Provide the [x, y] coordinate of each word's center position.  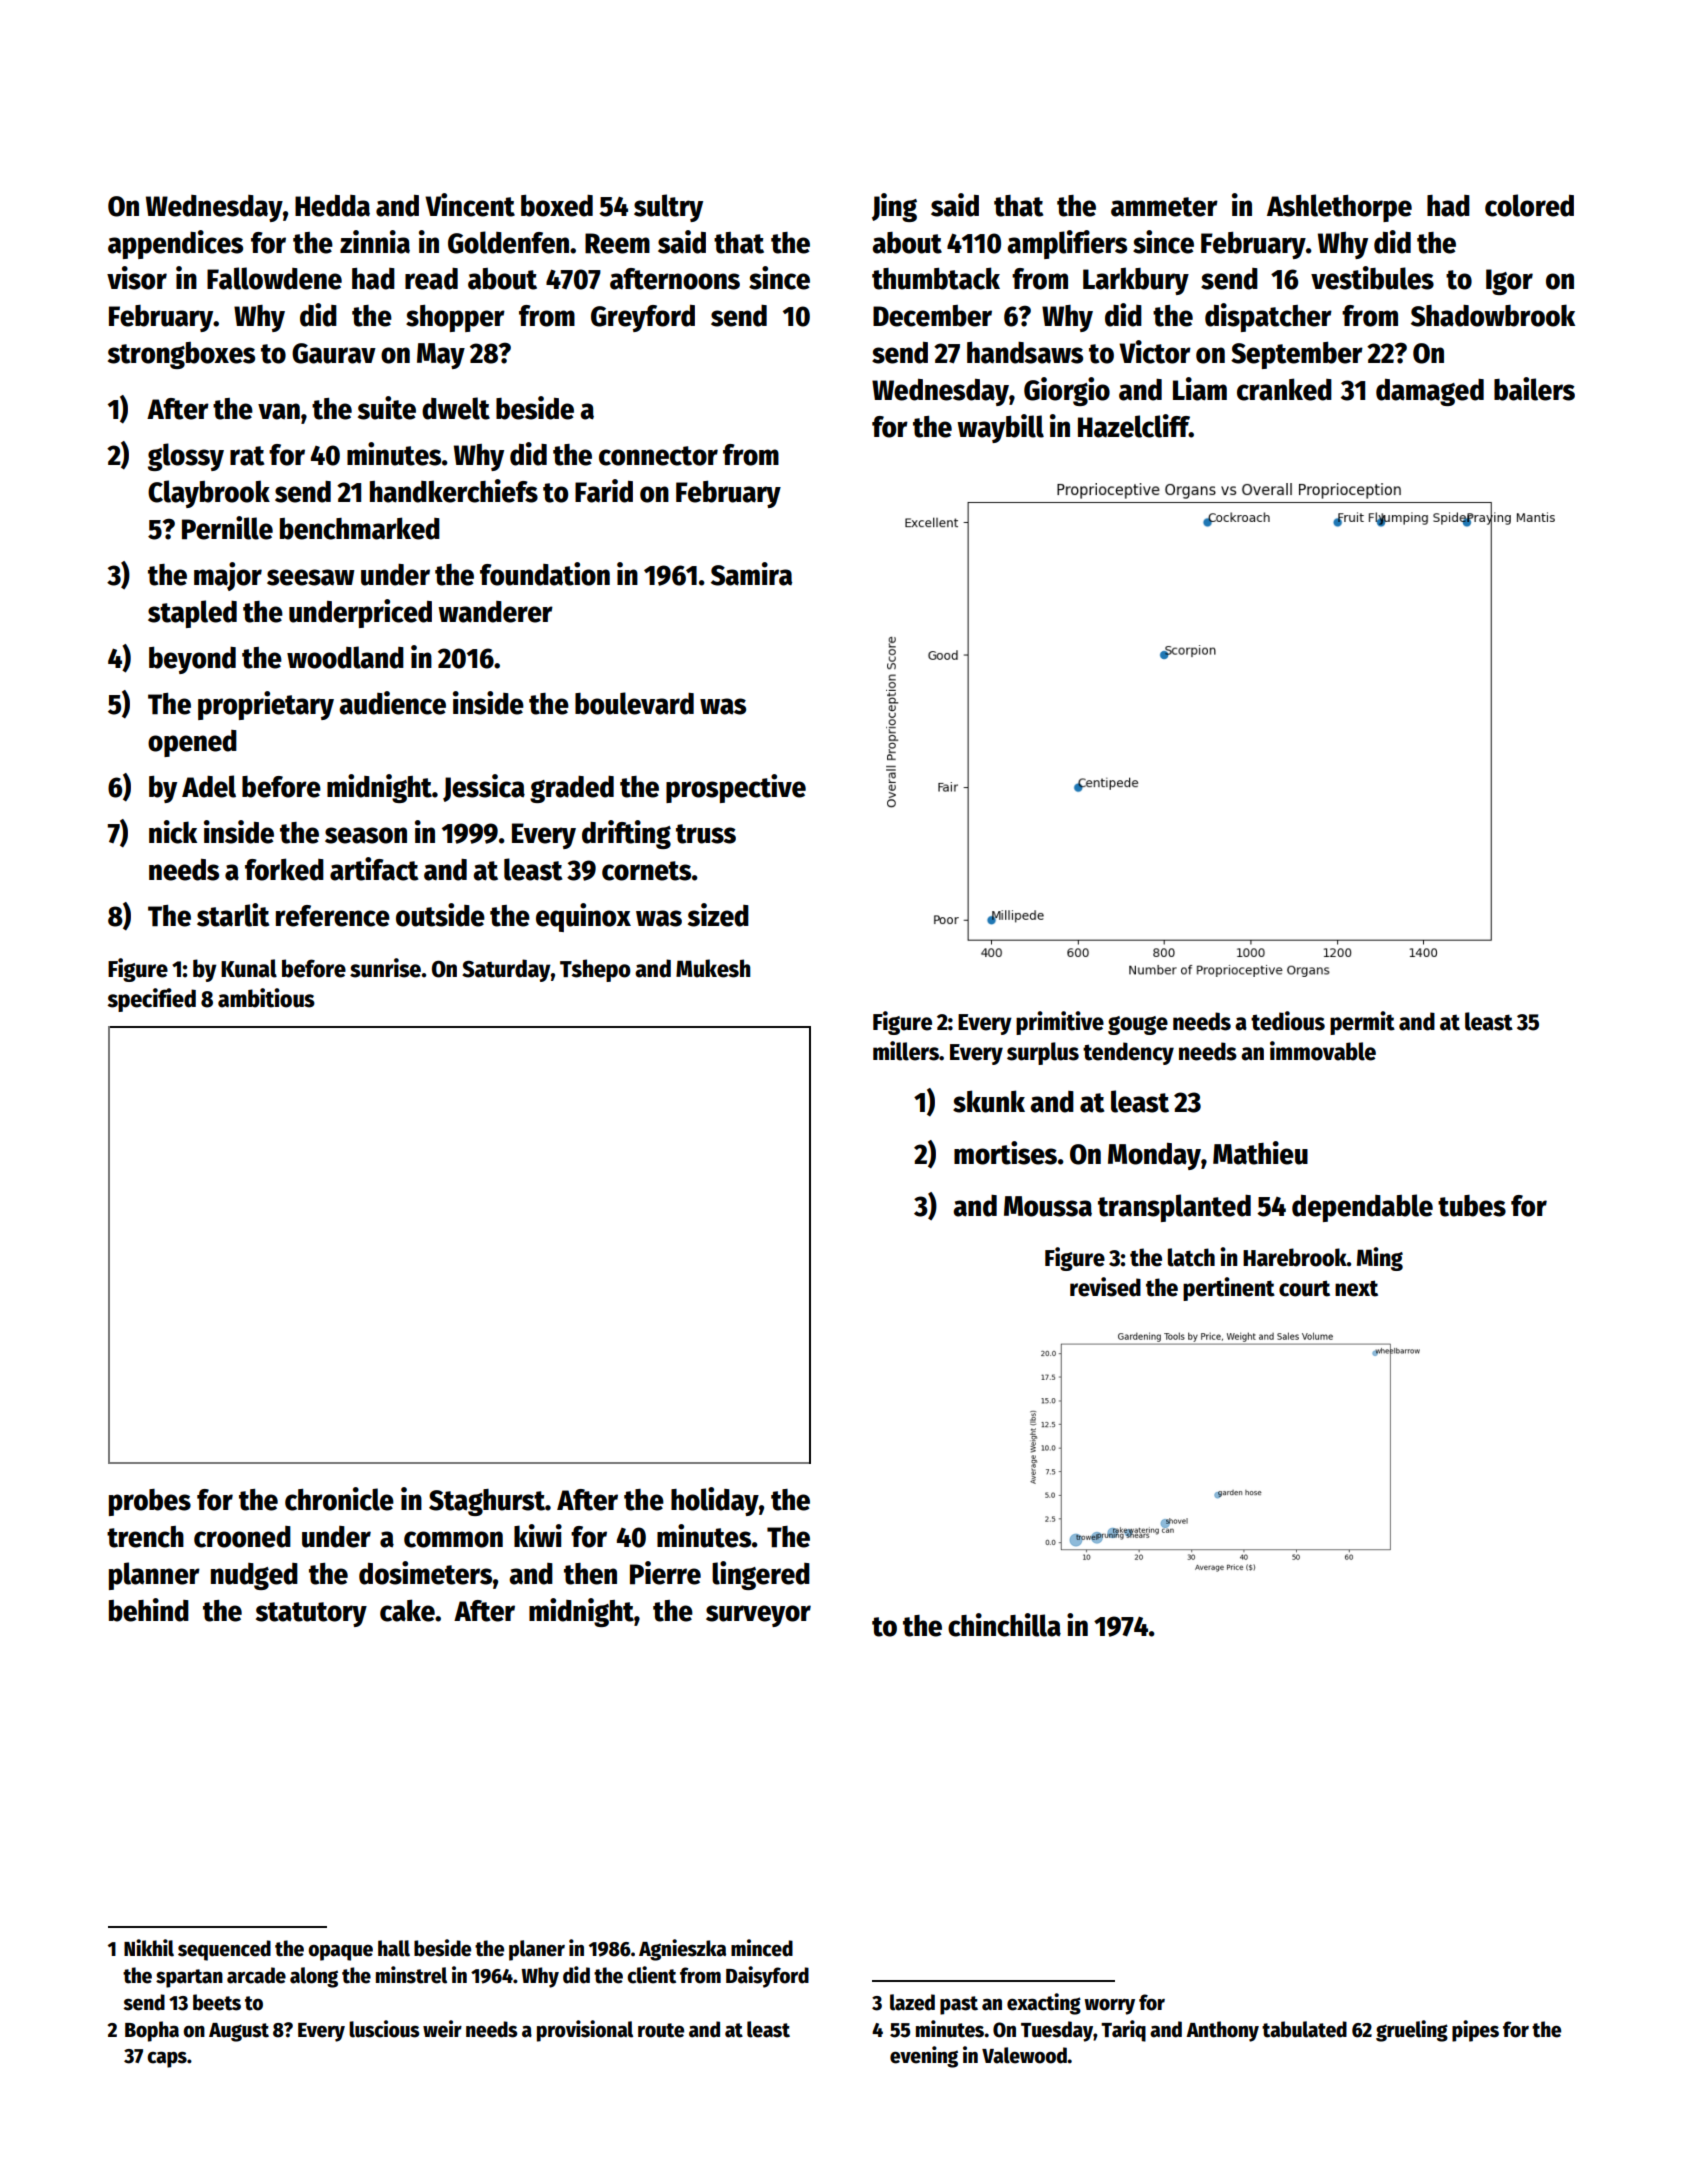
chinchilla [1004, 1625]
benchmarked [360, 528]
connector [658, 456]
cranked [1284, 389]
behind [149, 1610]
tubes [1472, 1206]
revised [1105, 1287]
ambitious [266, 998]
